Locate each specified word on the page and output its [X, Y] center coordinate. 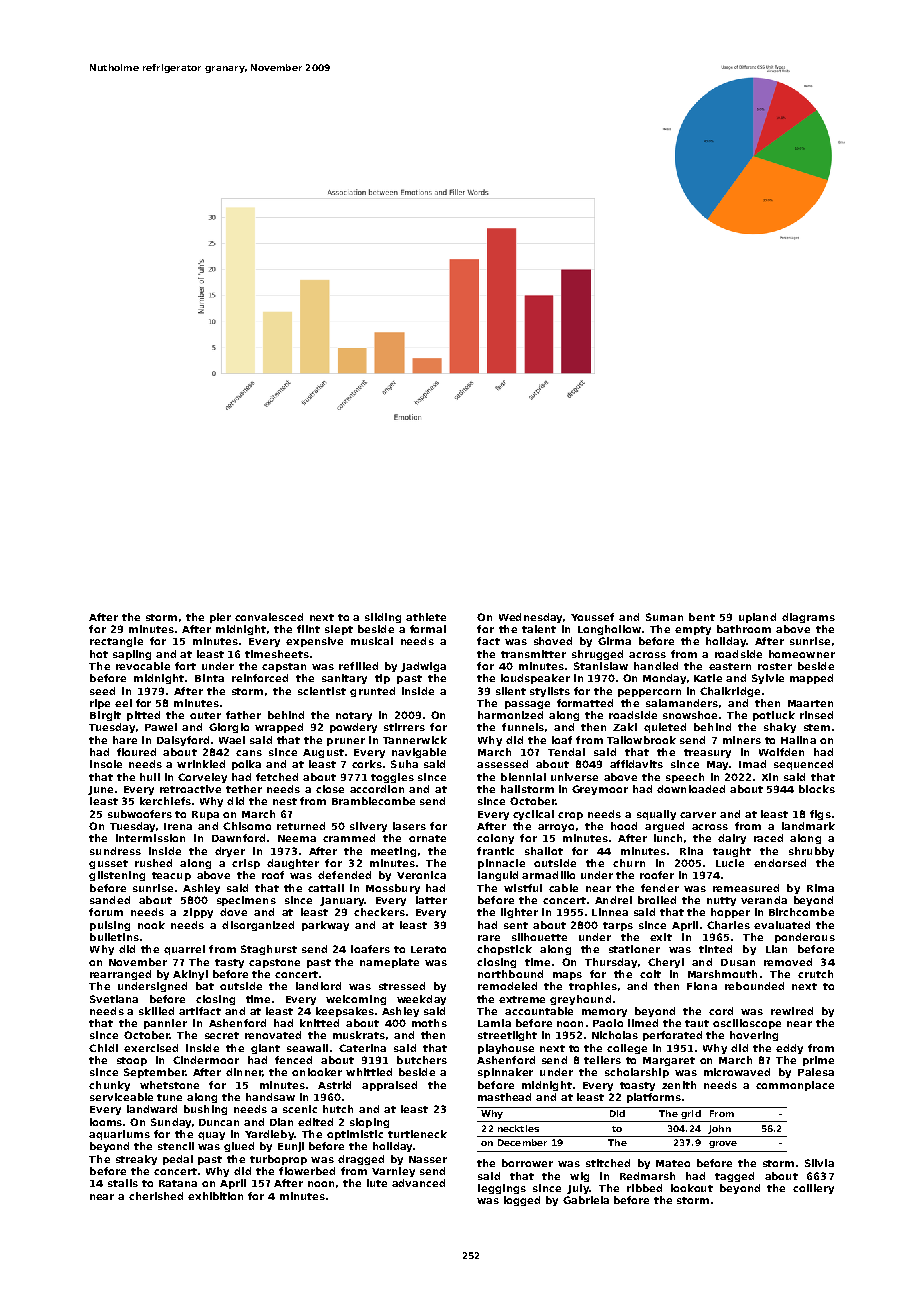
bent [702, 617]
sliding [383, 618]
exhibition [215, 1196]
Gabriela [586, 1200]
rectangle [116, 642]
